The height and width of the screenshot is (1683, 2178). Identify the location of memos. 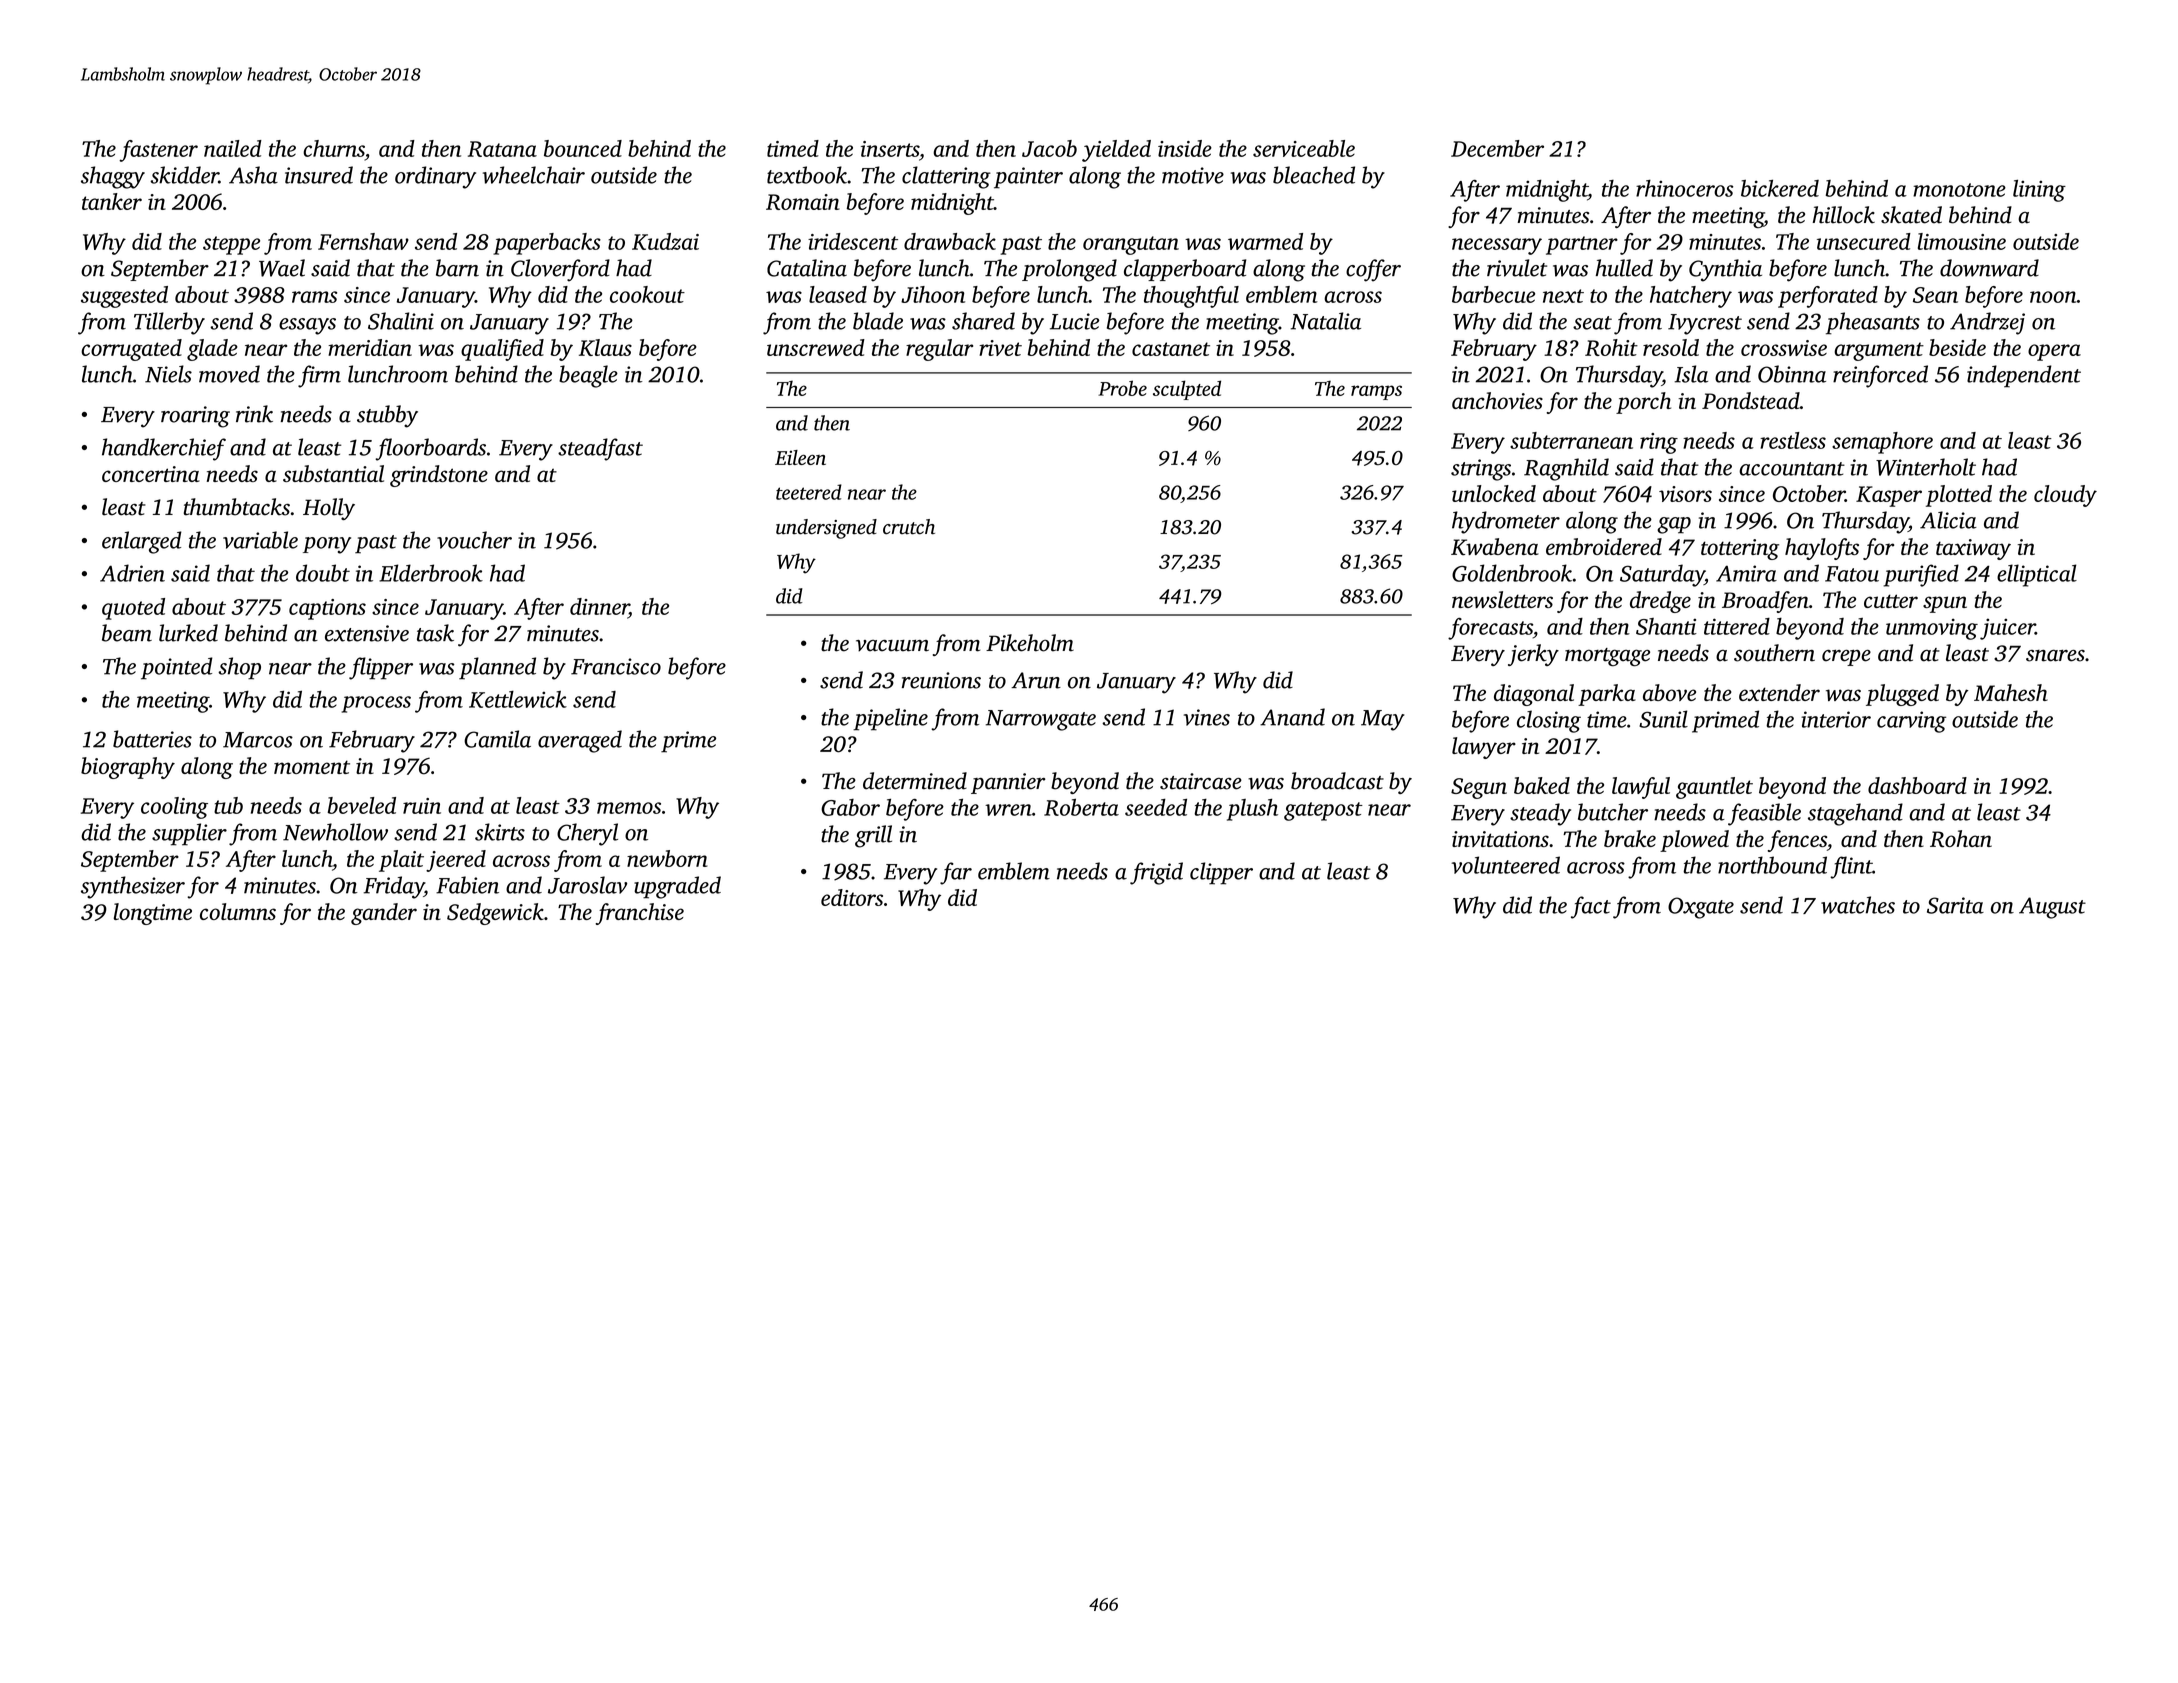
(629, 808).
